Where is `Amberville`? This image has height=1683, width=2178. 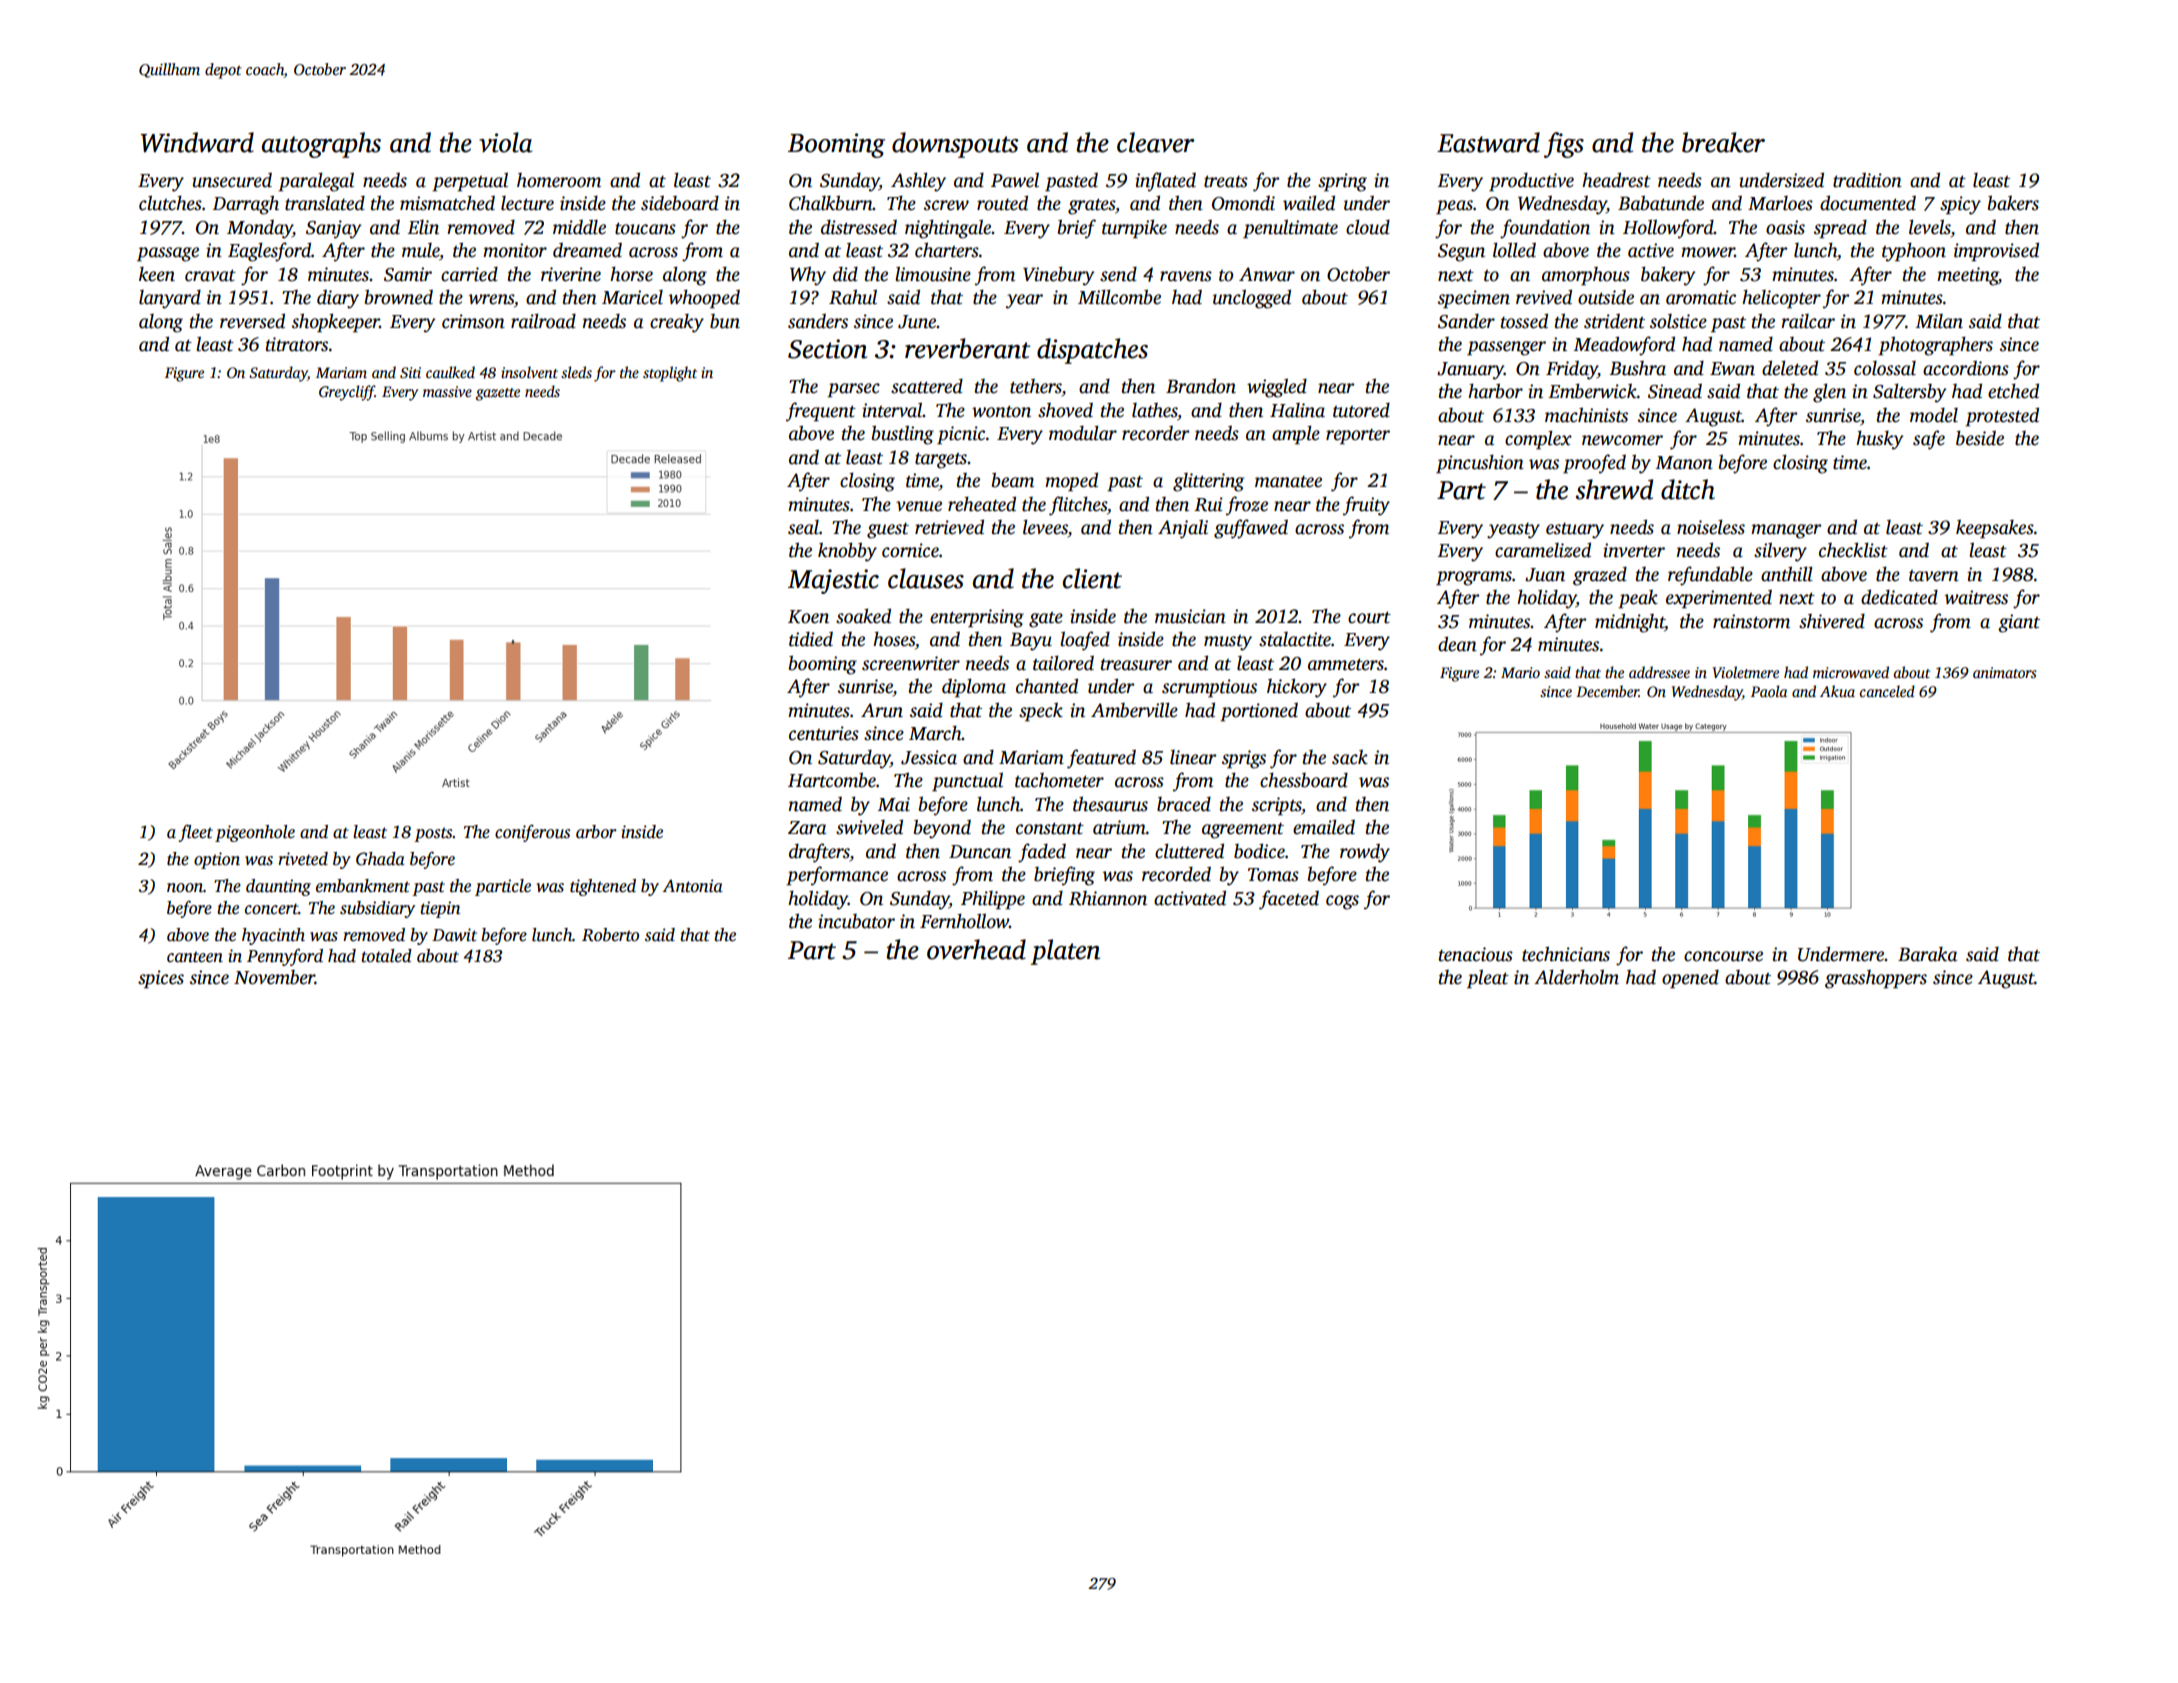
Amberville is located at coordinates (1134, 710).
